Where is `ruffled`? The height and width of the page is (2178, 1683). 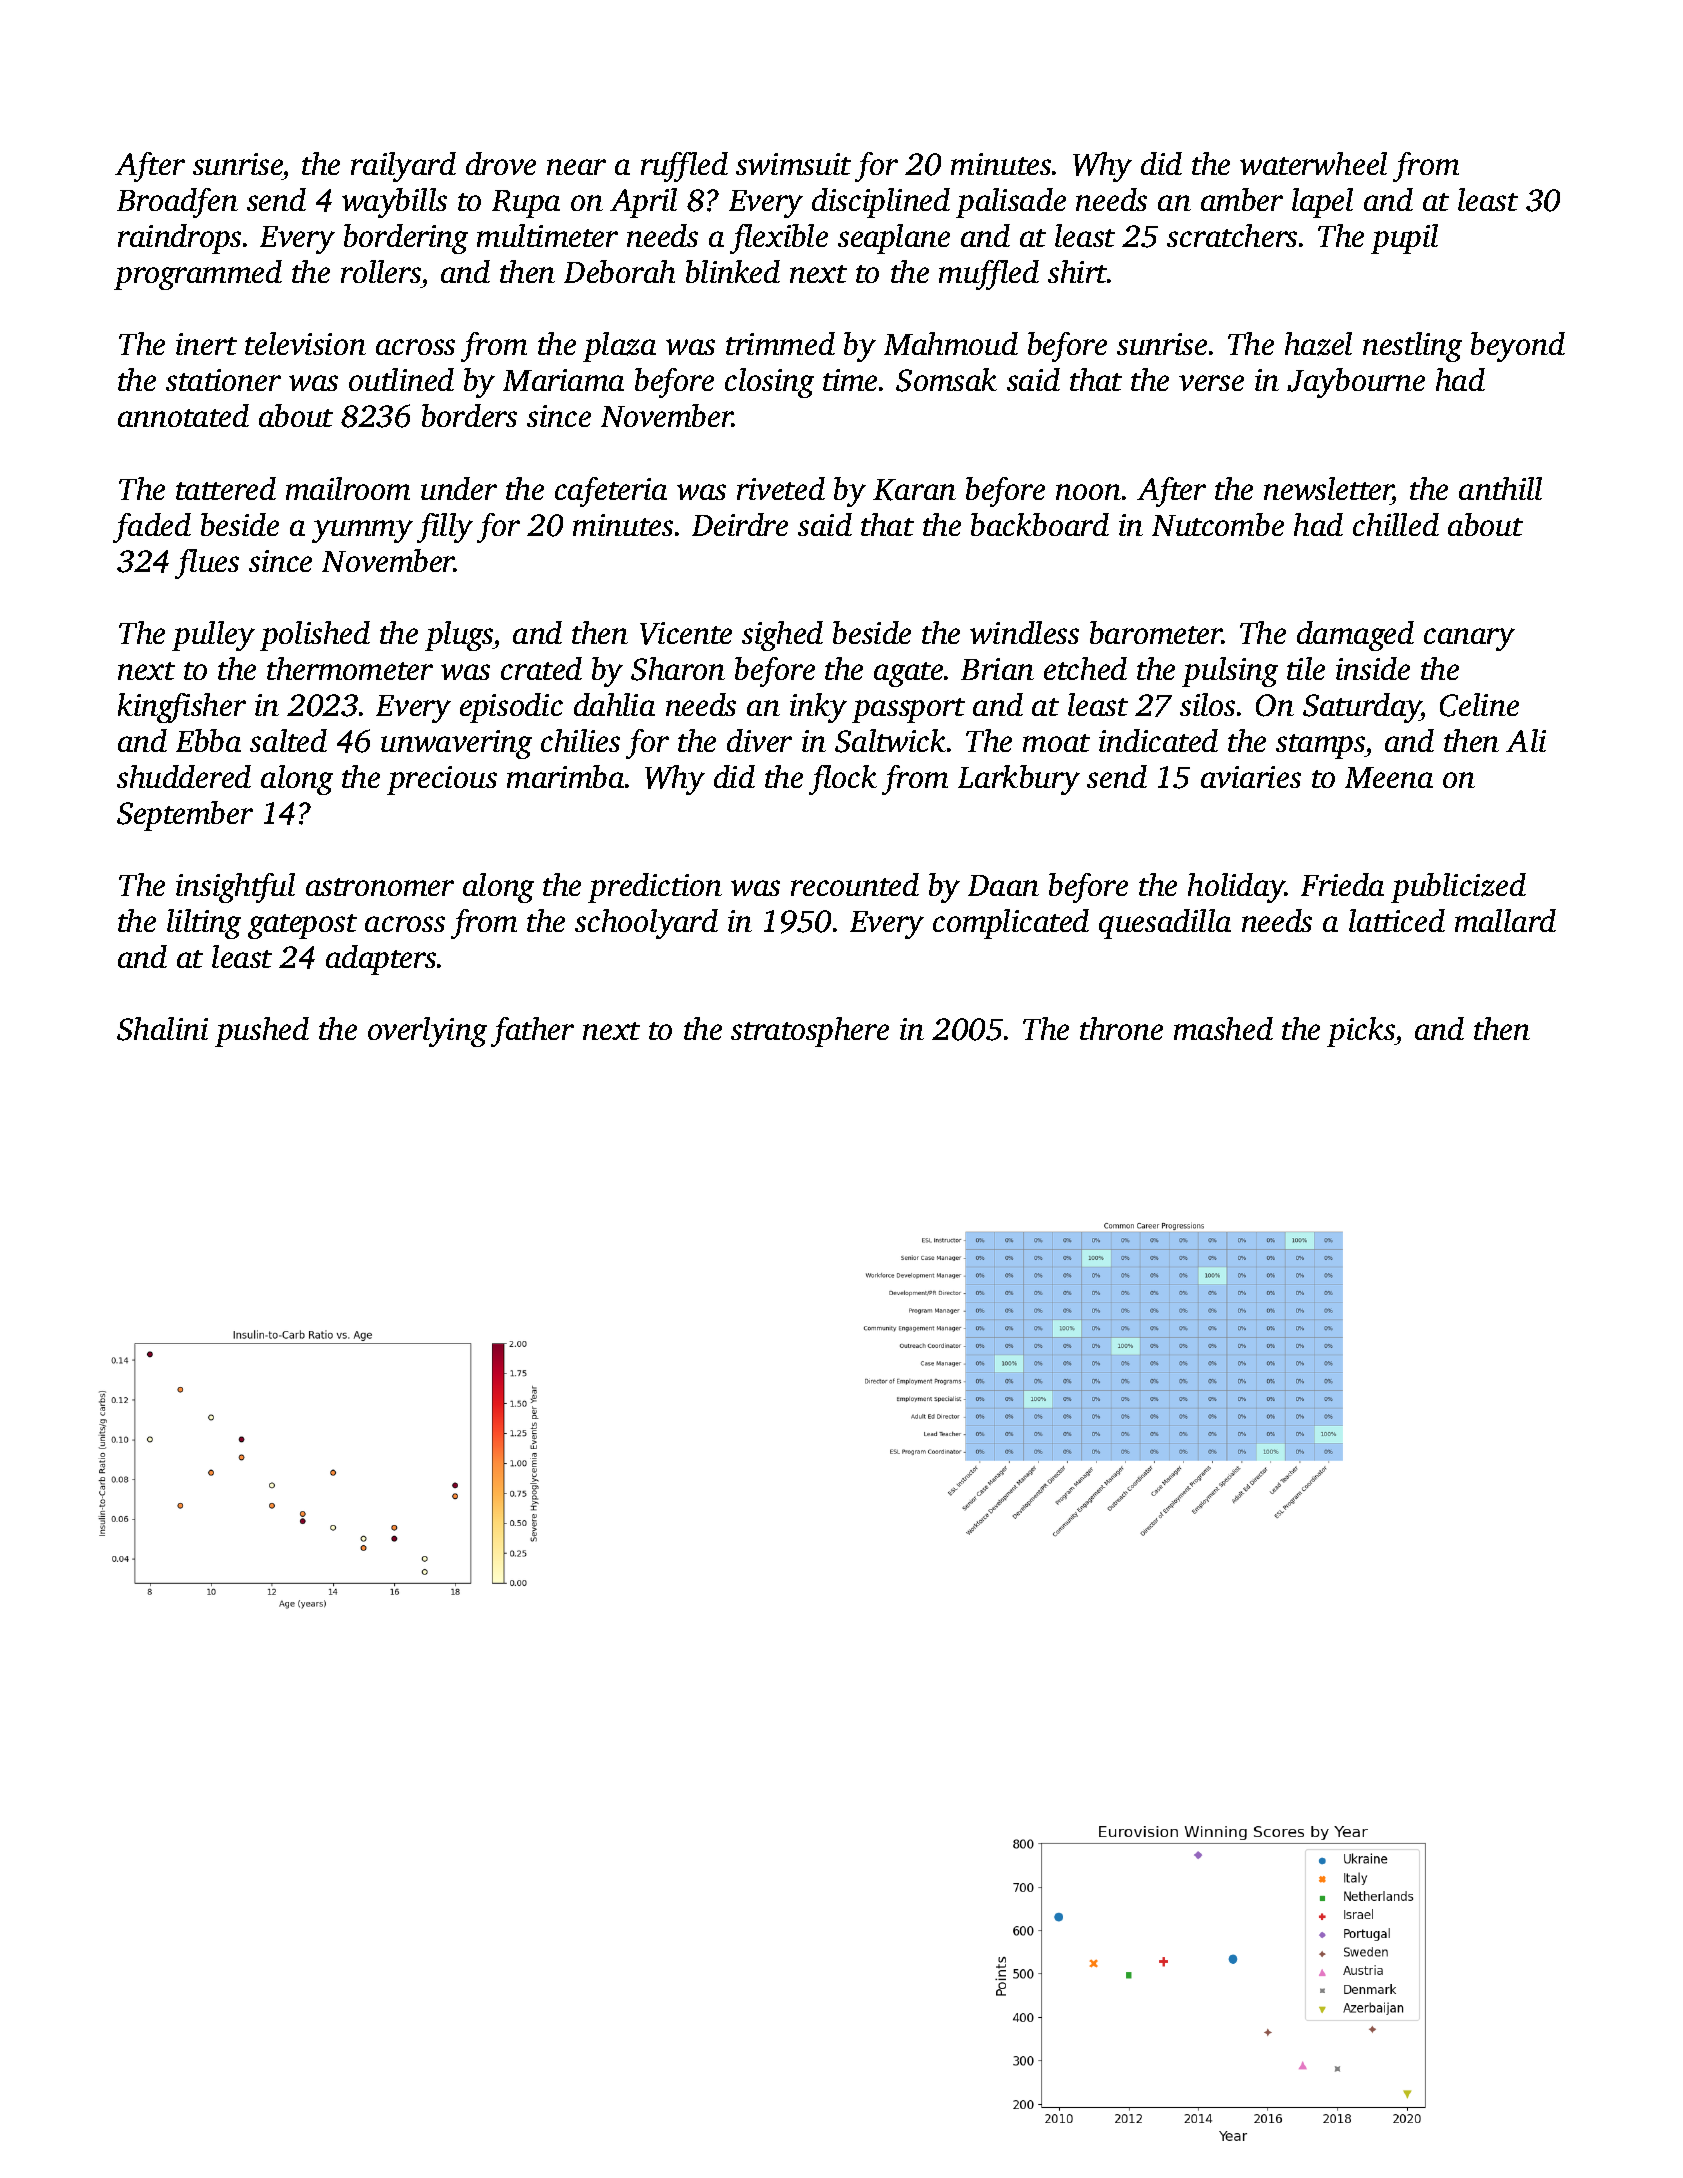 ruffled is located at coordinates (684, 167).
